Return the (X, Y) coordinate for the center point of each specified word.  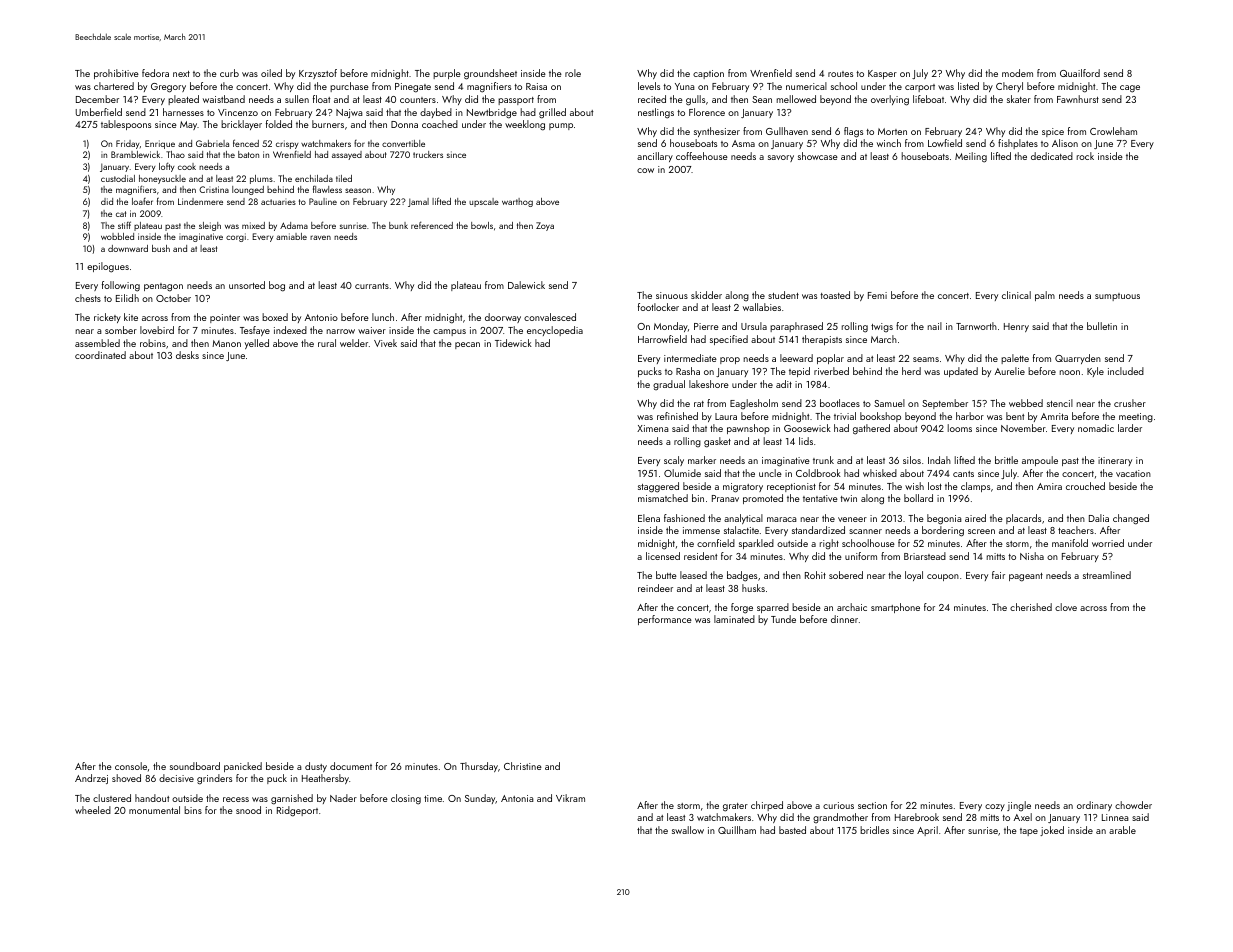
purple (447, 74)
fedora (155, 73)
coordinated (100, 355)
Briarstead (925, 556)
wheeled (93, 810)
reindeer (655, 588)
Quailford (1080, 73)
